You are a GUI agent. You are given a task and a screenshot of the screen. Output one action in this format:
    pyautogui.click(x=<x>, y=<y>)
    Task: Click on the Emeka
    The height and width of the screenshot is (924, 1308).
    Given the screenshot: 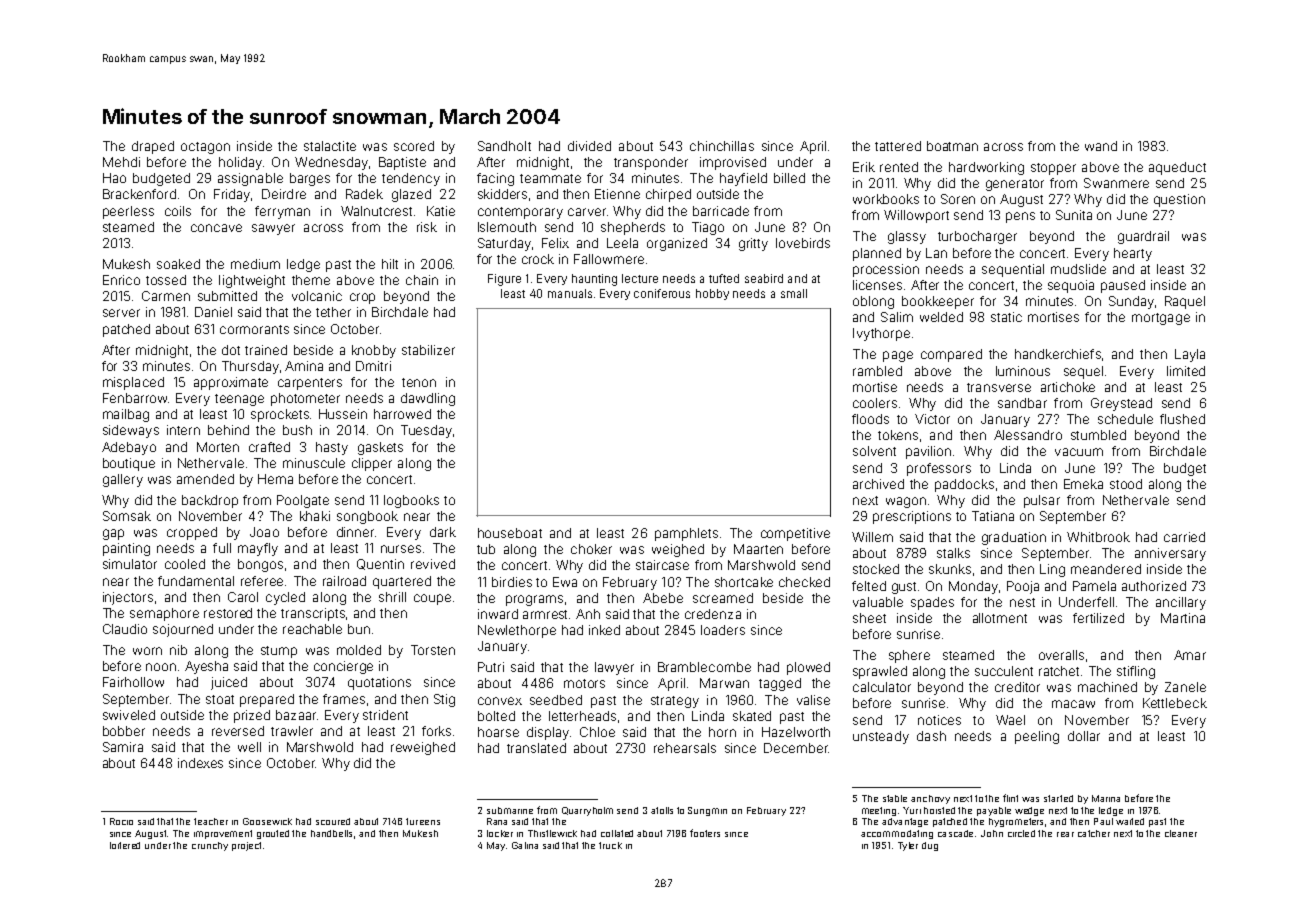 What is the action you would take?
    pyautogui.click(x=1083, y=484)
